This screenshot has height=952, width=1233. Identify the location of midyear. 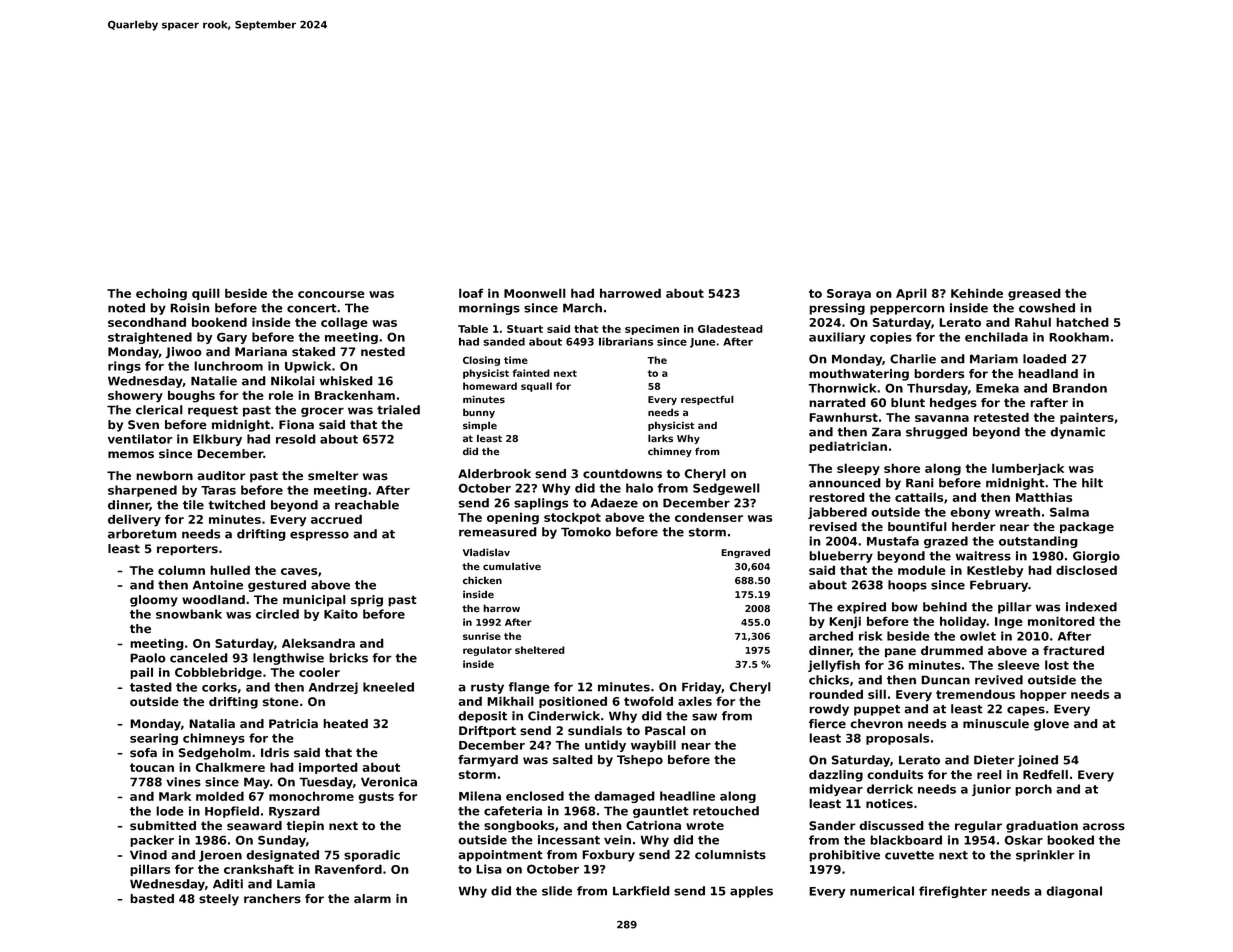
(836, 790).
